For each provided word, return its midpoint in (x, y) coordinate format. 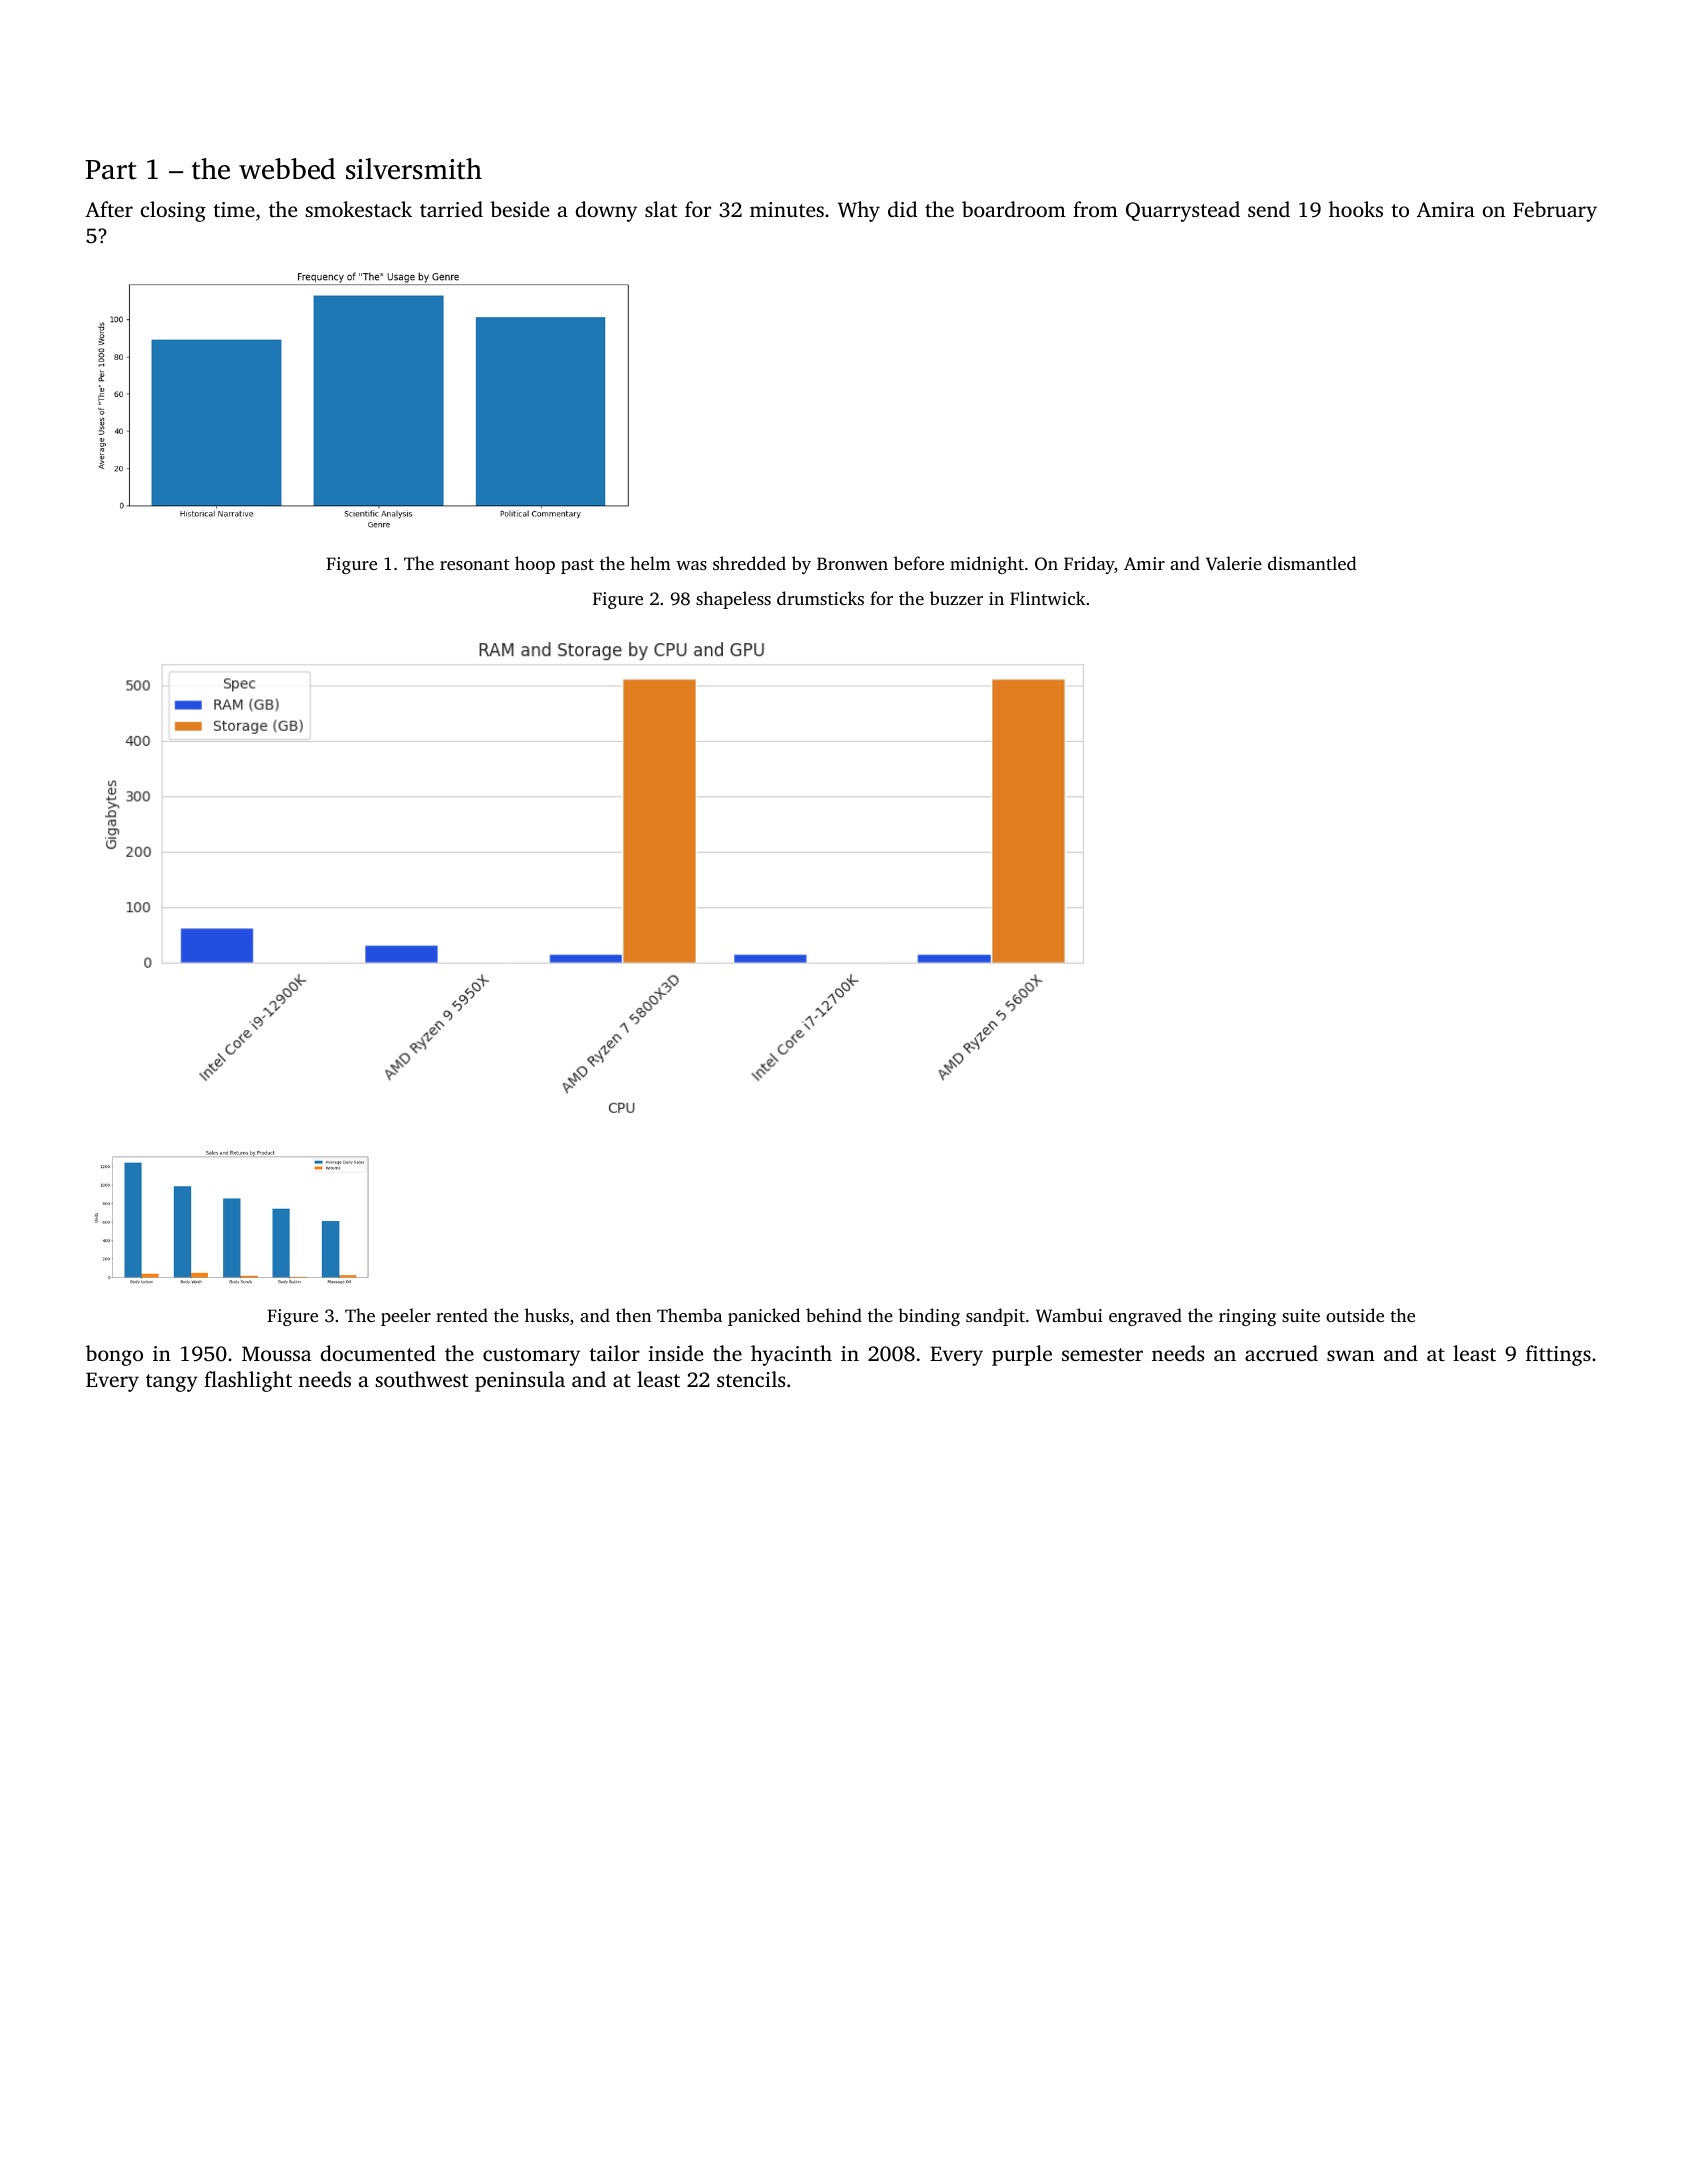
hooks (1356, 209)
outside (1355, 1315)
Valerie (1234, 563)
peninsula (520, 1381)
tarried (451, 209)
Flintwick (1048, 598)
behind (834, 1315)
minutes (787, 209)
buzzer (956, 598)
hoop (535, 565)
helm (650, 563)
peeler (406, 1317)
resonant (475, 564)
